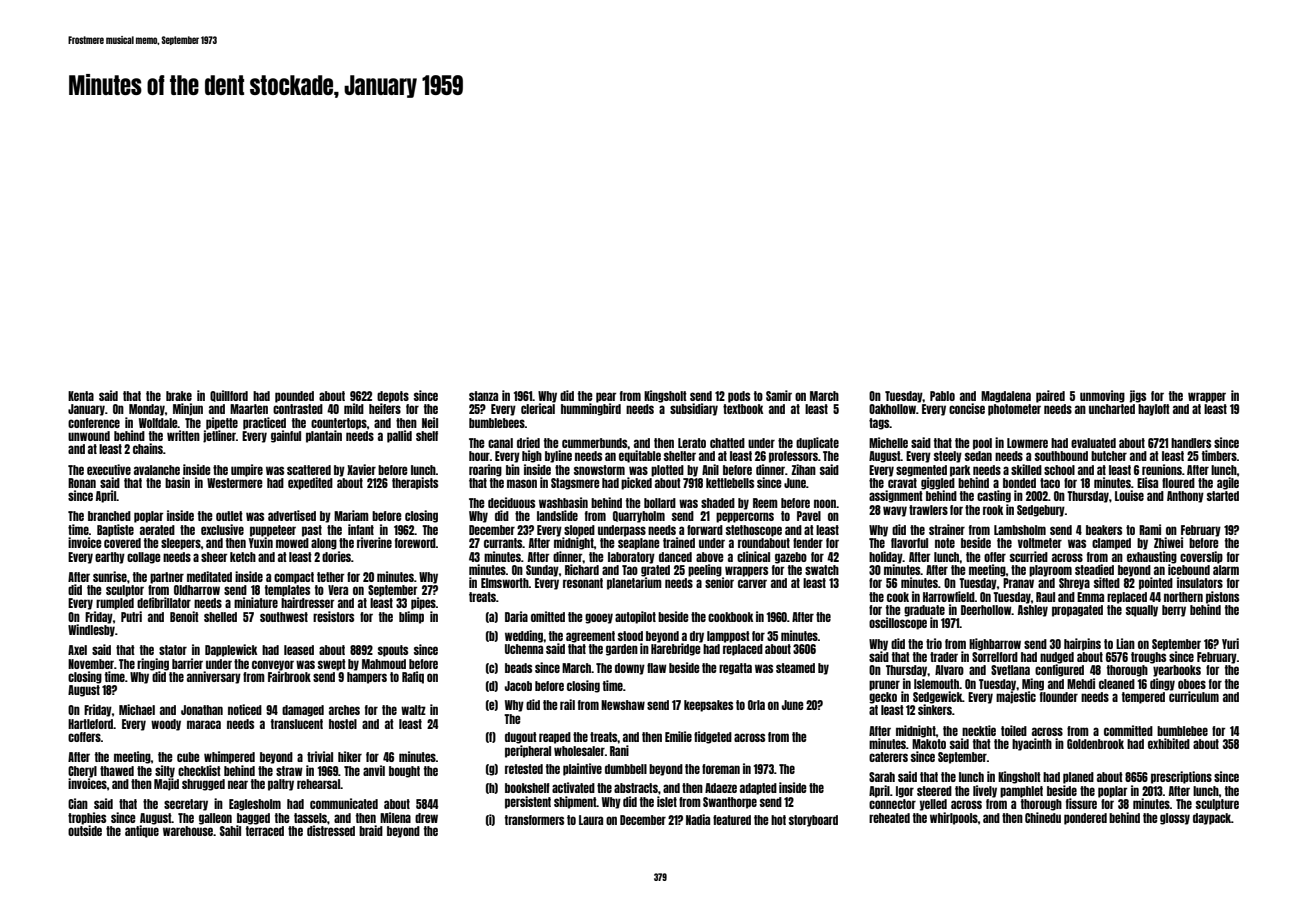  I want to click on glossy, so click(1175, 819).
